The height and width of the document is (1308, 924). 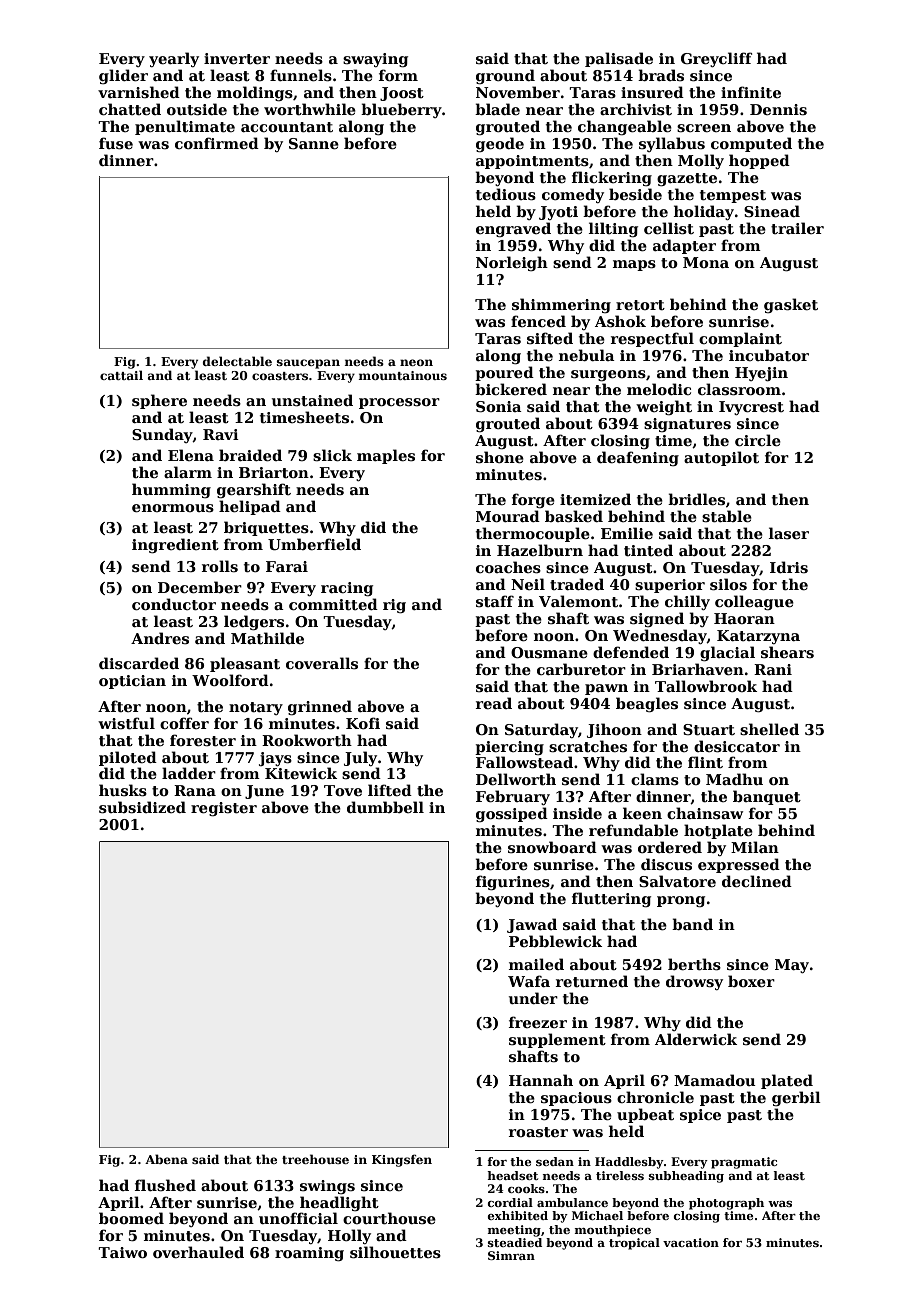 What do you see at coordinates (174, 59) in the document?
I see `yearly` at bounding box center [174, 59].
